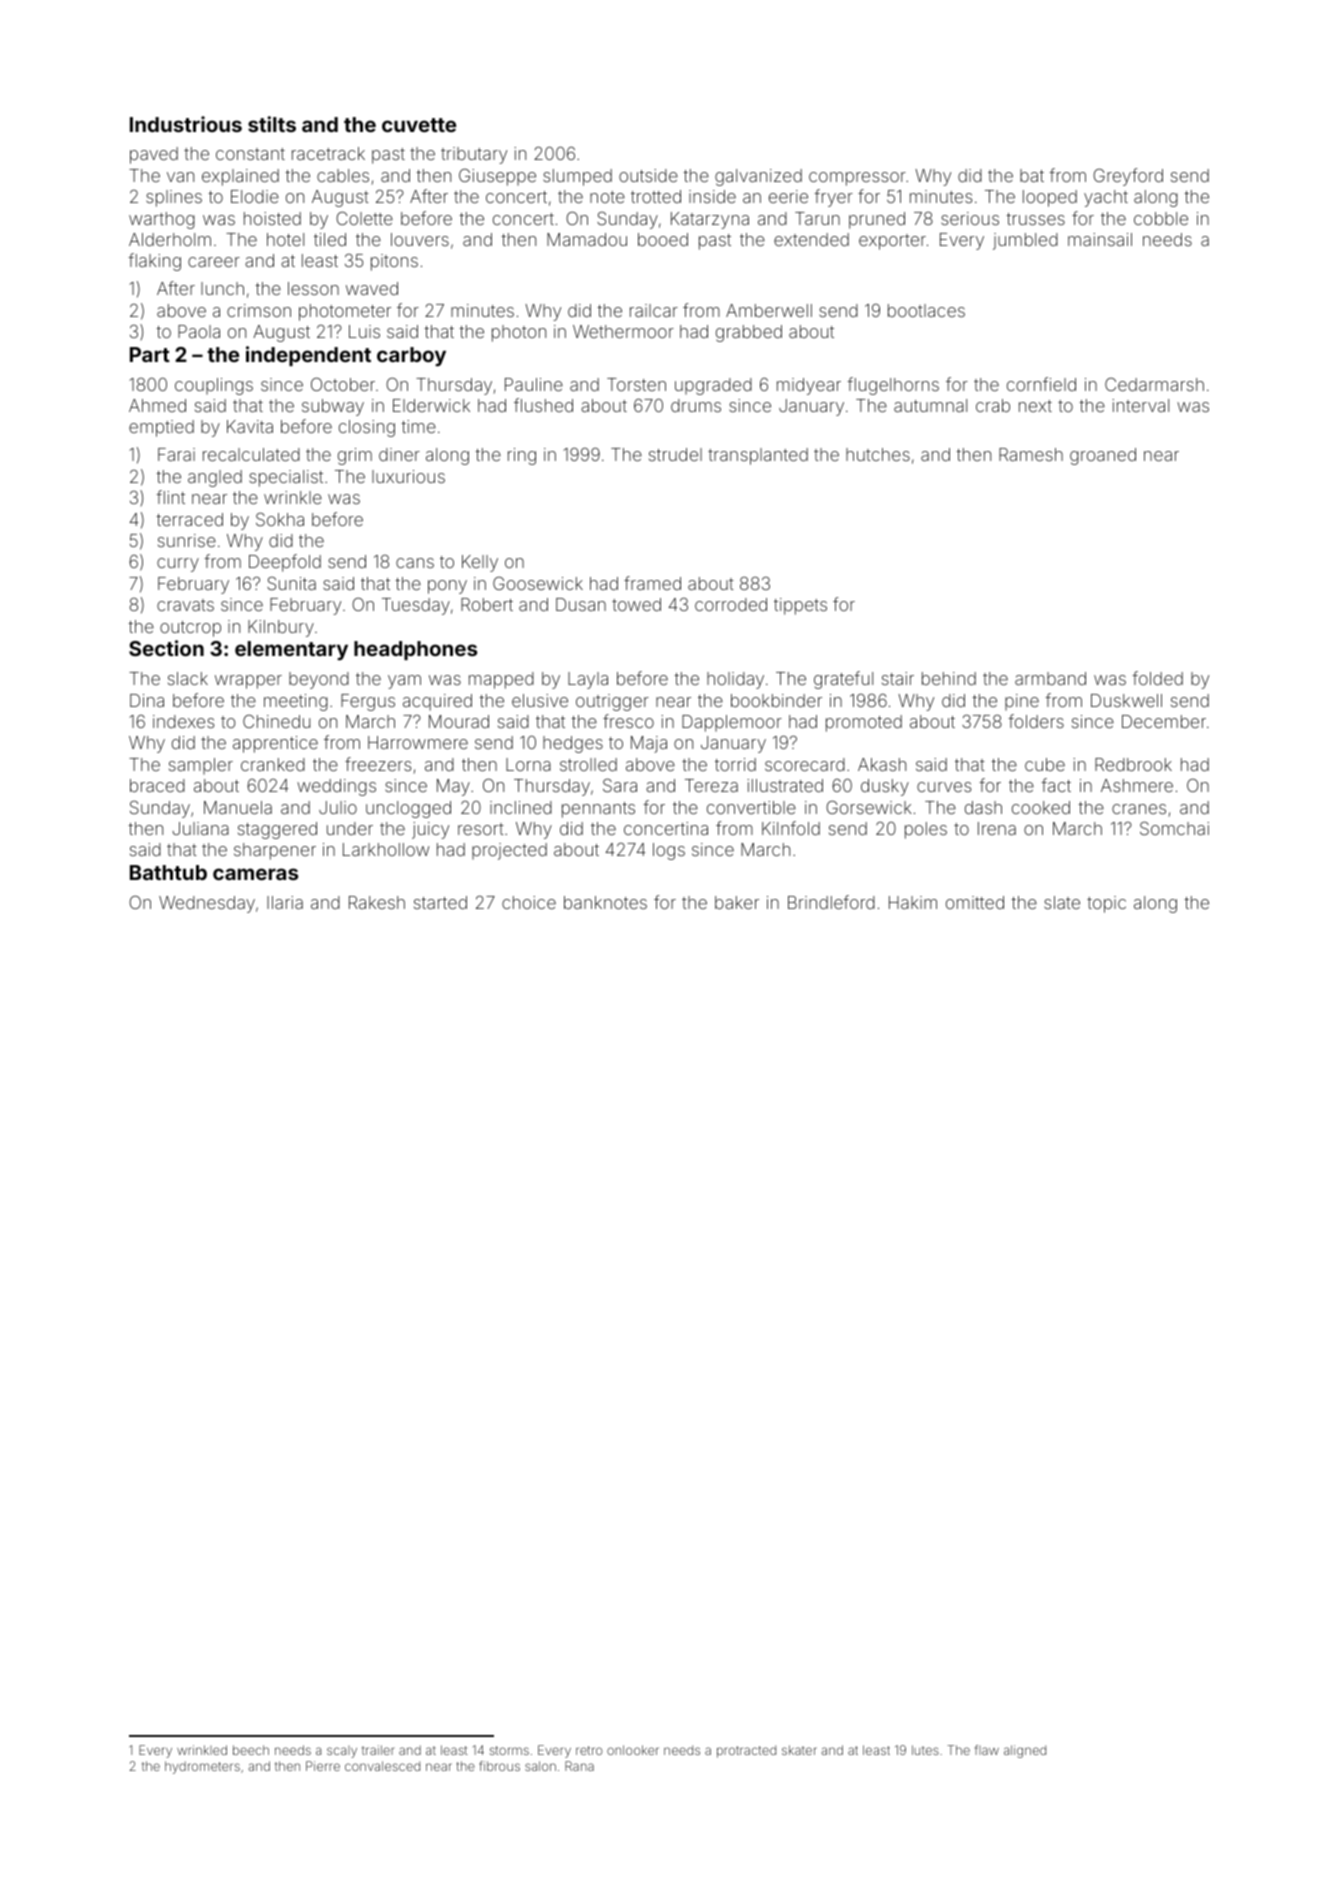  Describe the element at coordinates (1128, 177) in the document. I see `Greyford` at that location.
